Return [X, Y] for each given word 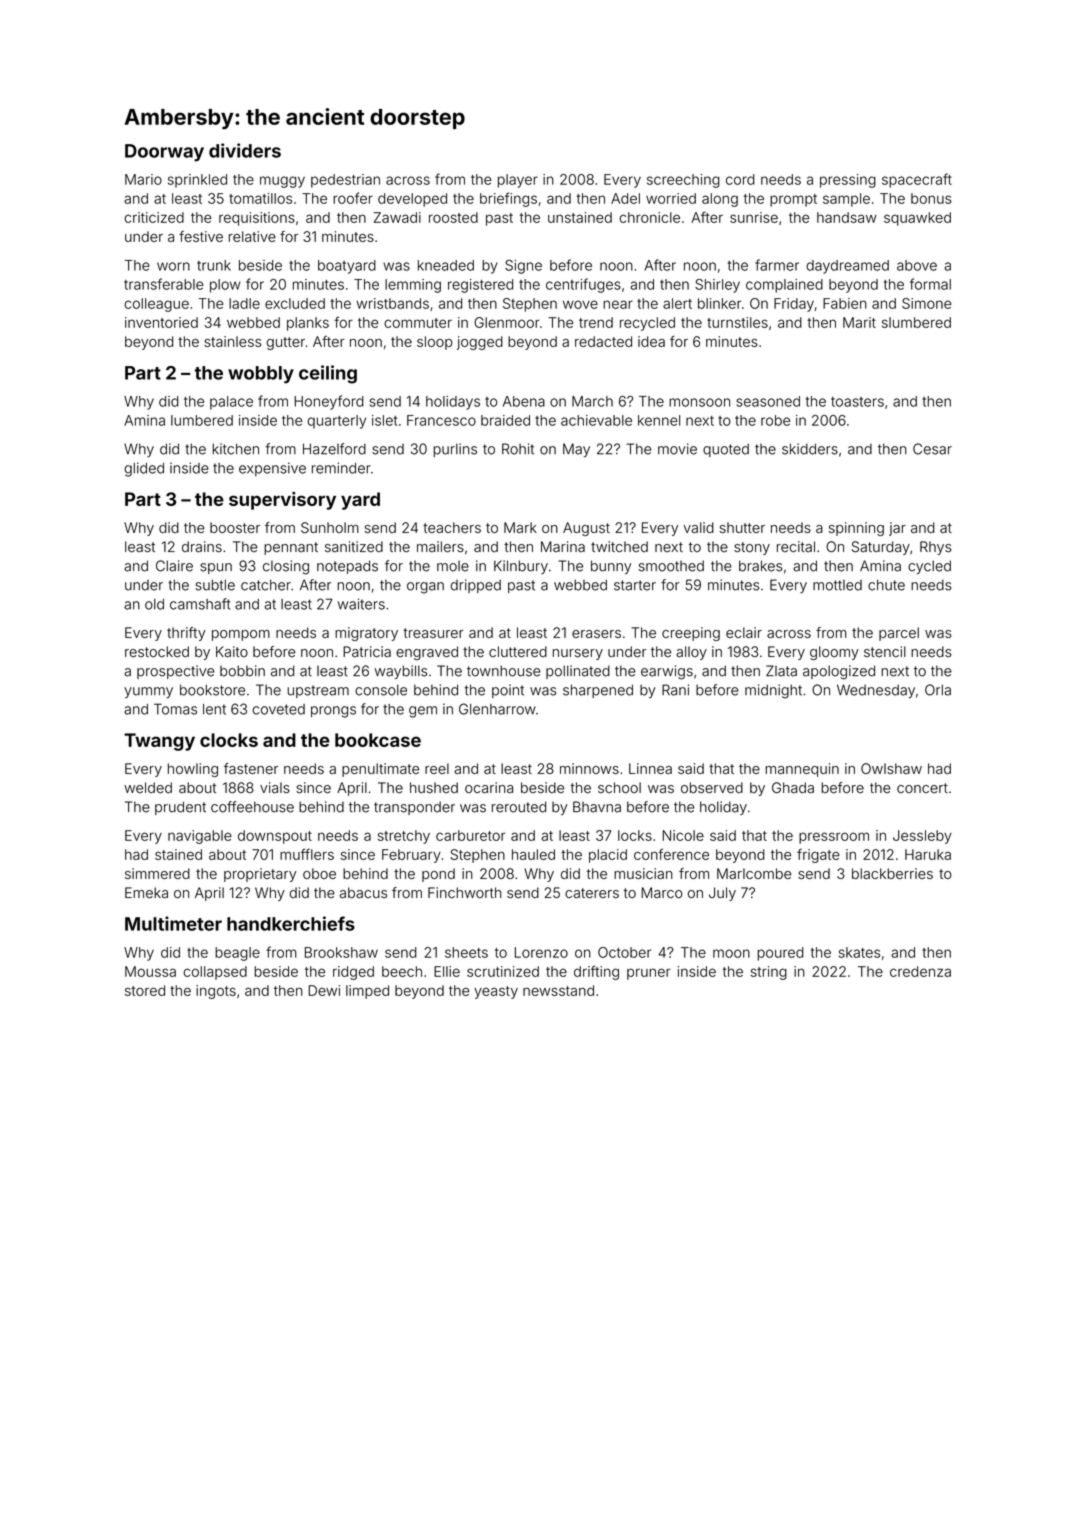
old [154, 604]
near [618, 304]
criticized [154, 217]
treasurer [433, 633]
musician [643, 873]
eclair [744, 632]
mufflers [307, 854]
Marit [859, 322]
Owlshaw [891, 768]
